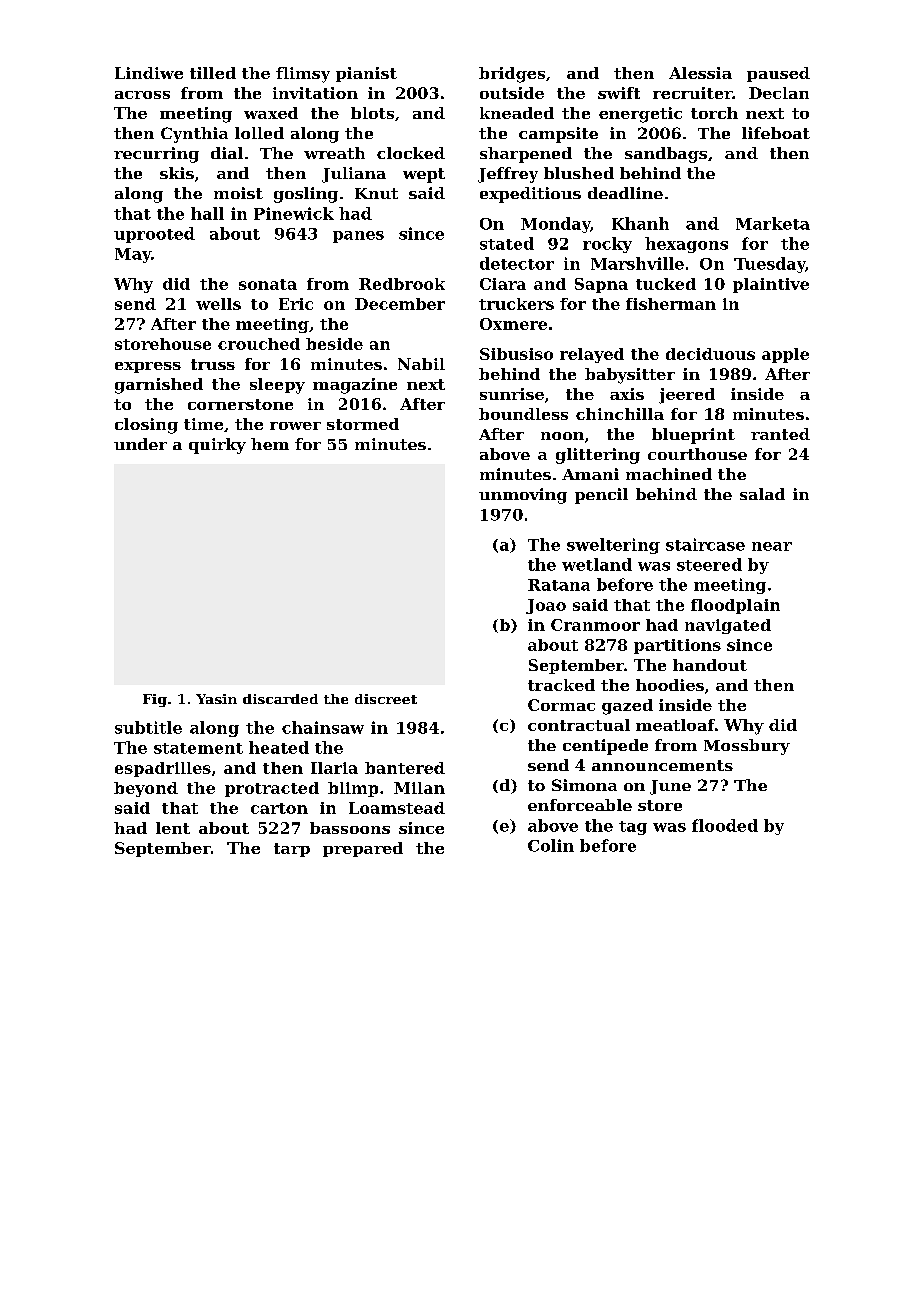 This screenshot has height=1308, width=924. Describe the element at coordinates (217, 446) in the screenshot. I see `quirky` at that location.
